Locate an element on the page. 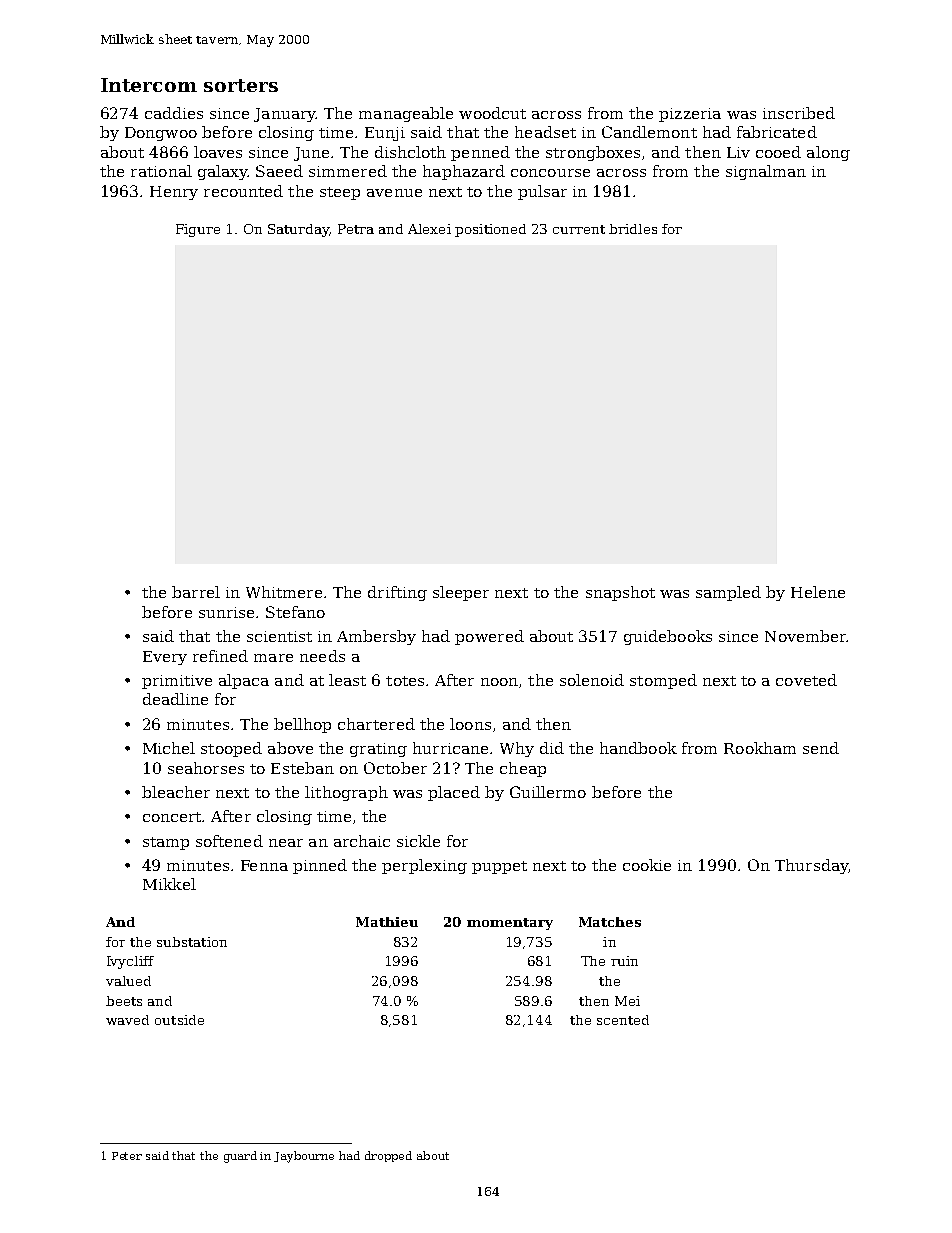 This page has width=952, height=1233. stomped is located at coordinates (663, 681).
